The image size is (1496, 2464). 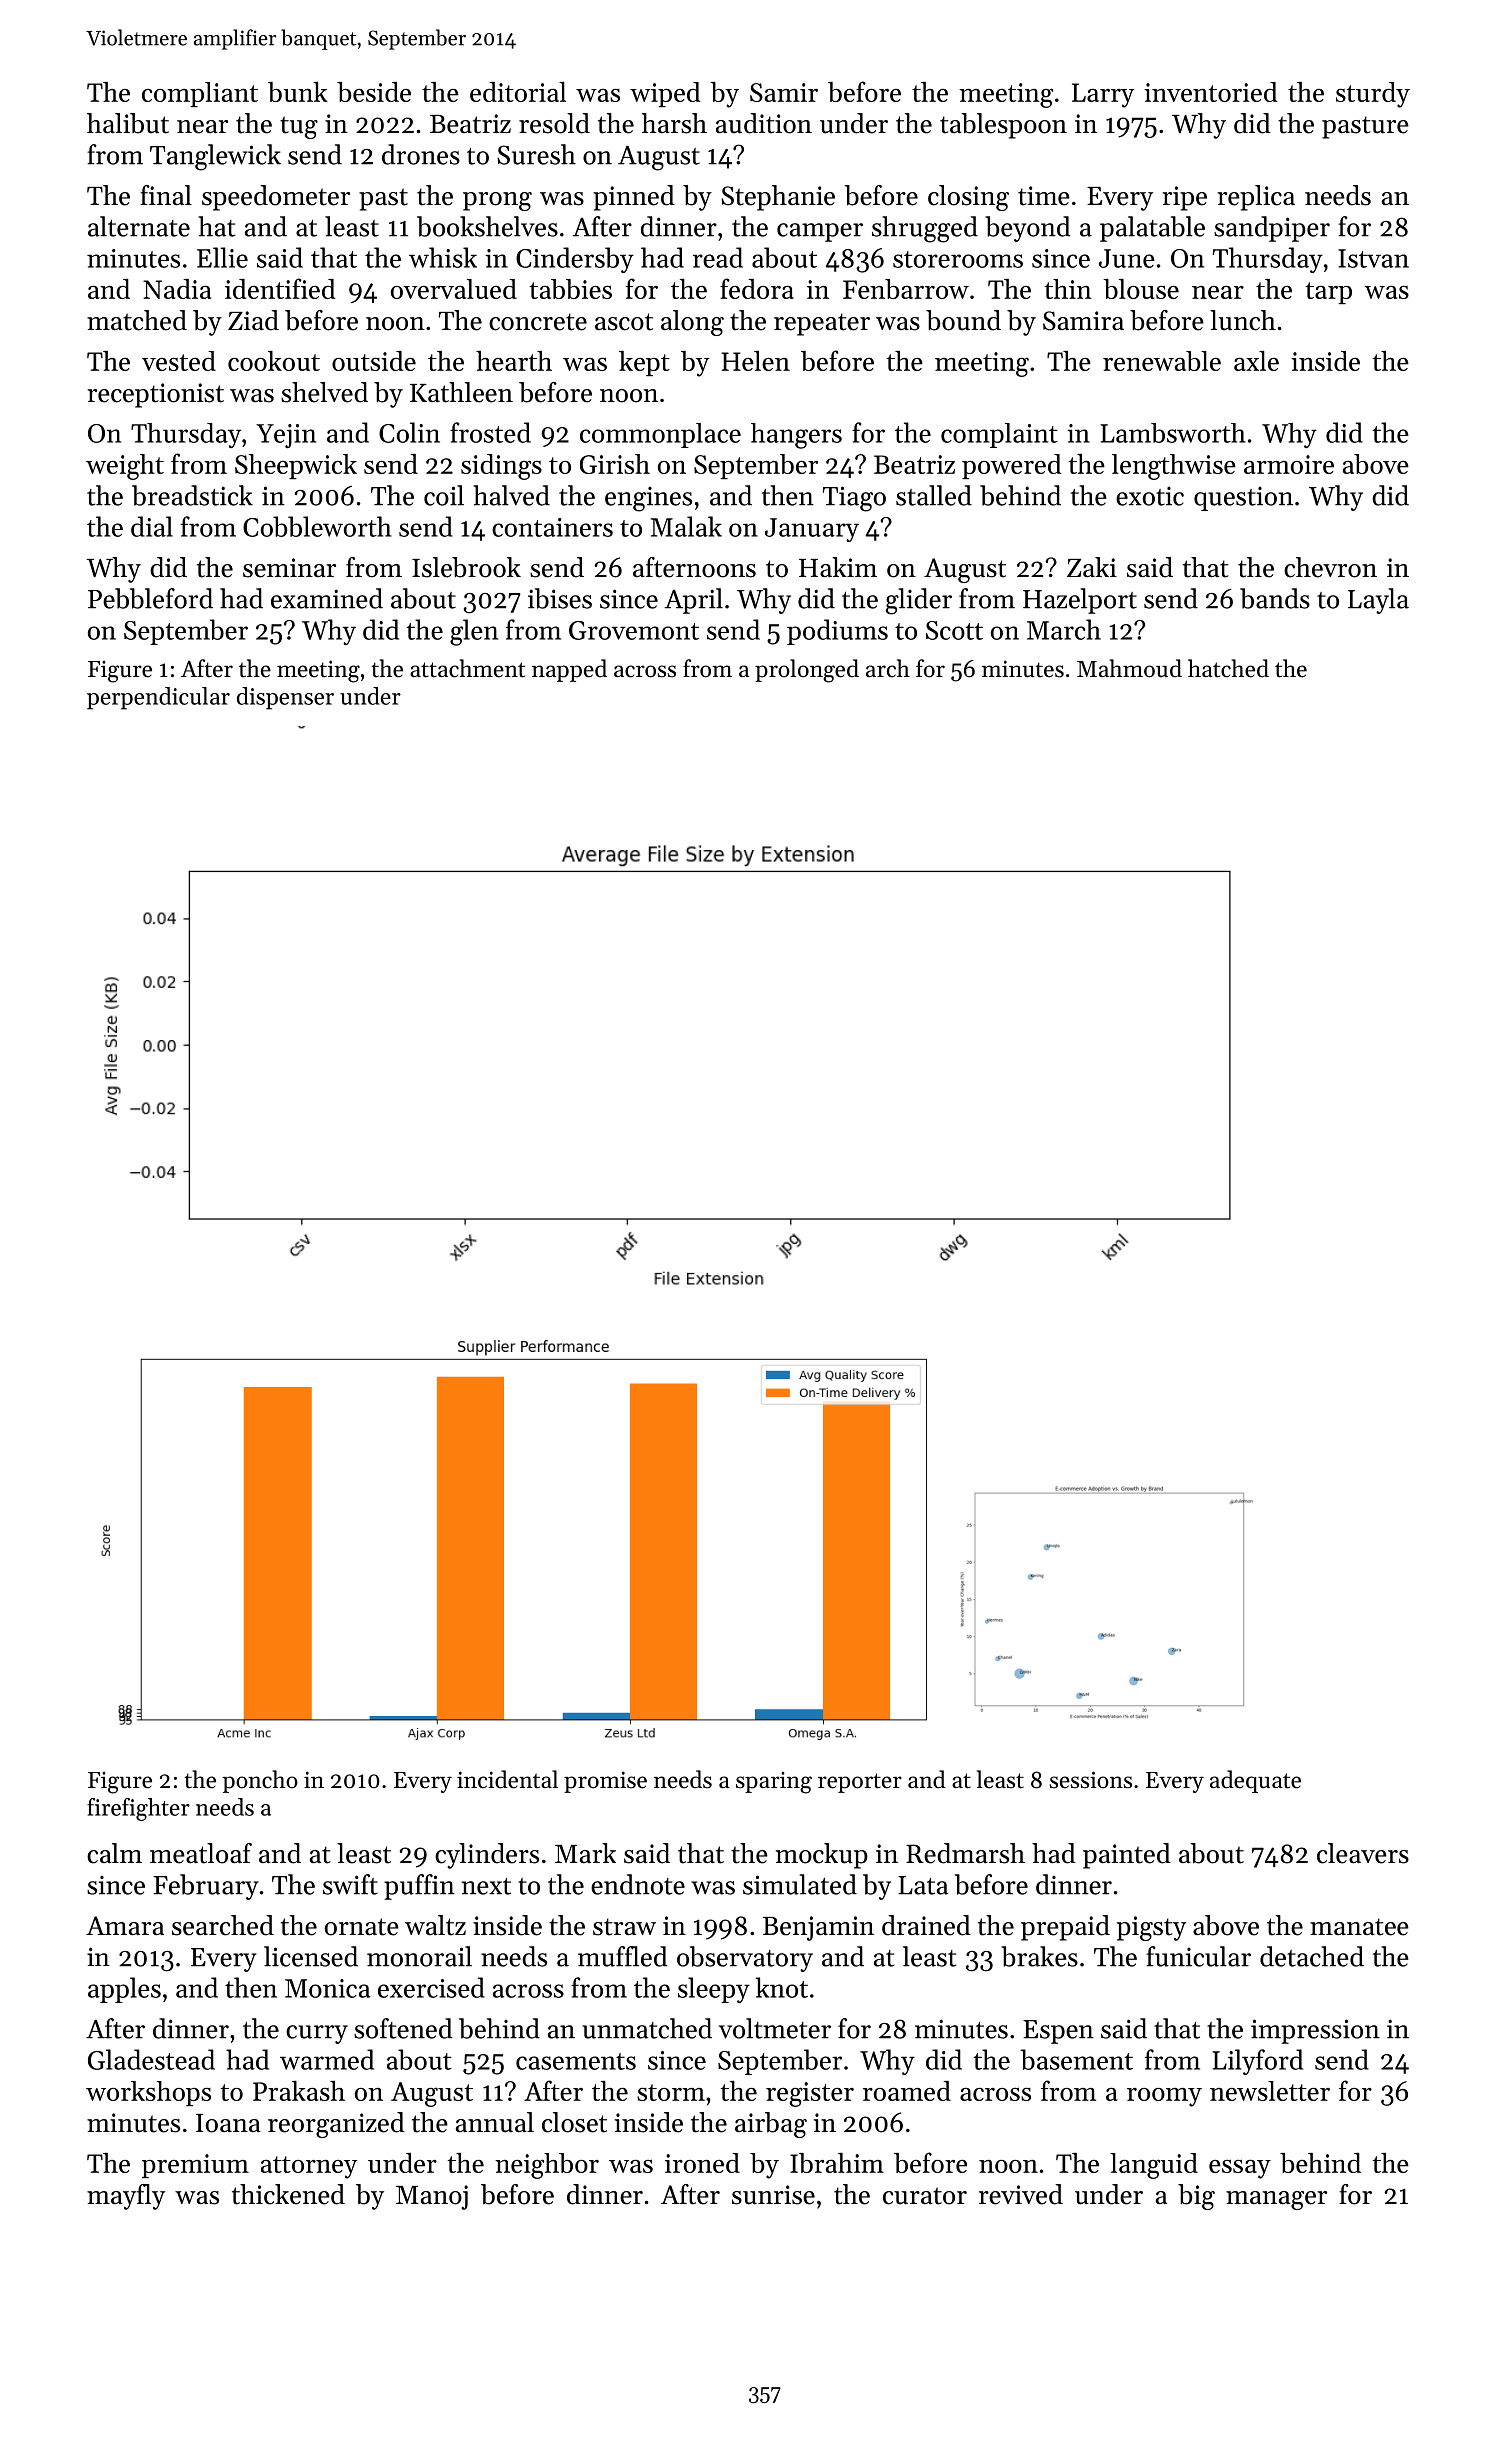 I want to click on sunrise, so click(x=773, y=2195).
